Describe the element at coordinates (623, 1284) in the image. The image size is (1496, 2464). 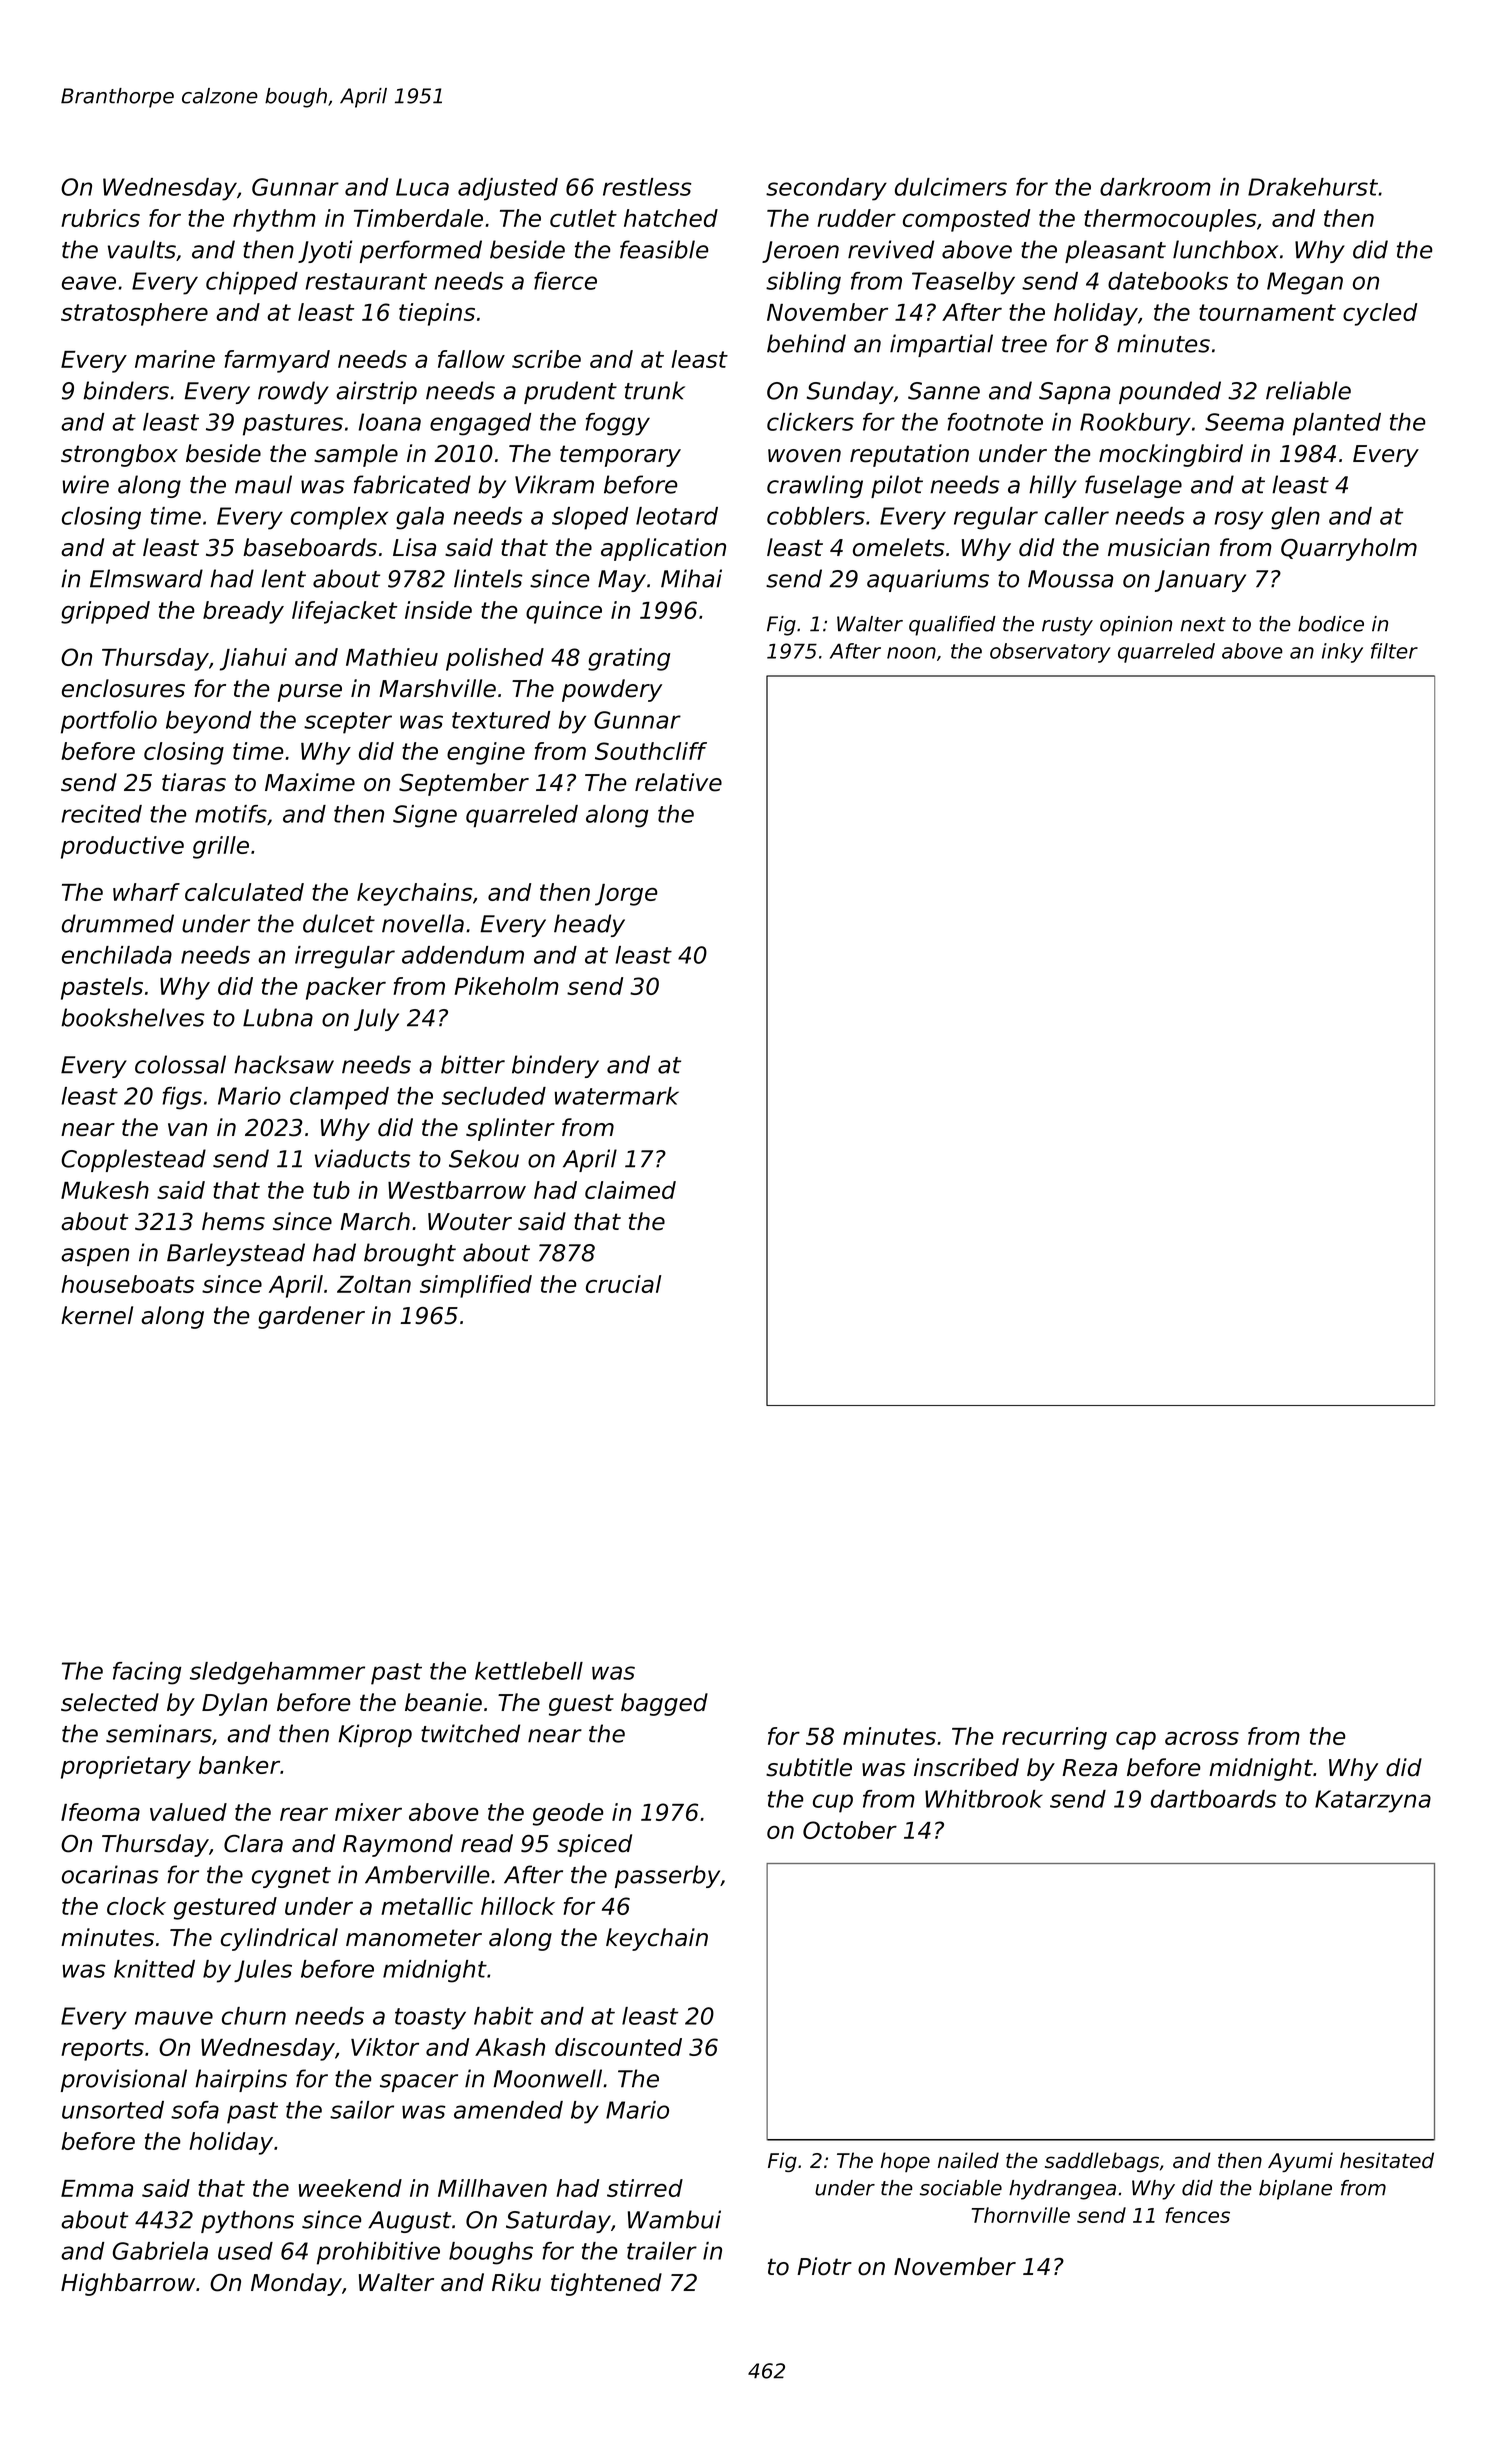
I see `crucial` at that location.
